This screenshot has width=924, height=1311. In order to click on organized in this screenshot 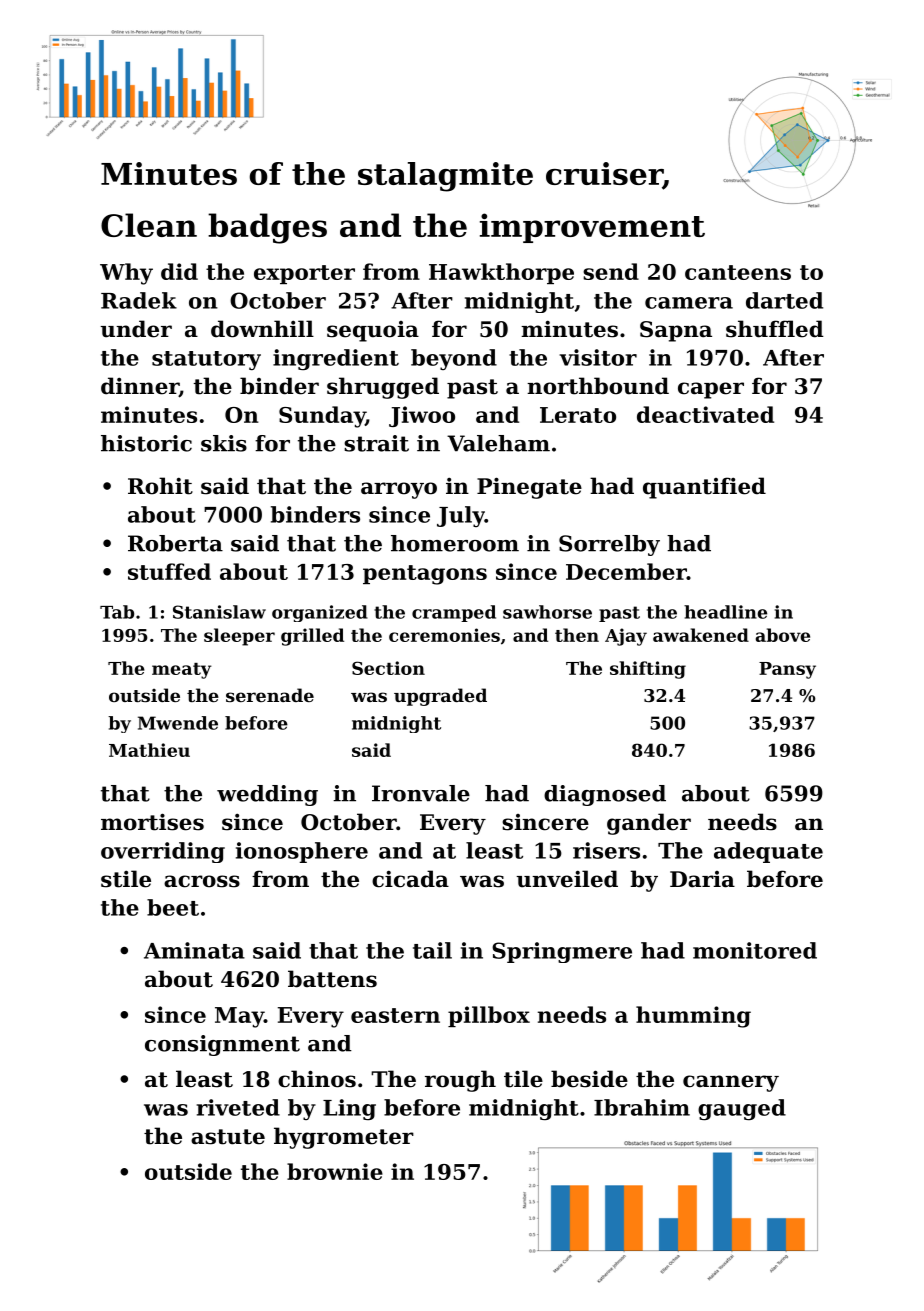, I will do `click(320, 613)`.
